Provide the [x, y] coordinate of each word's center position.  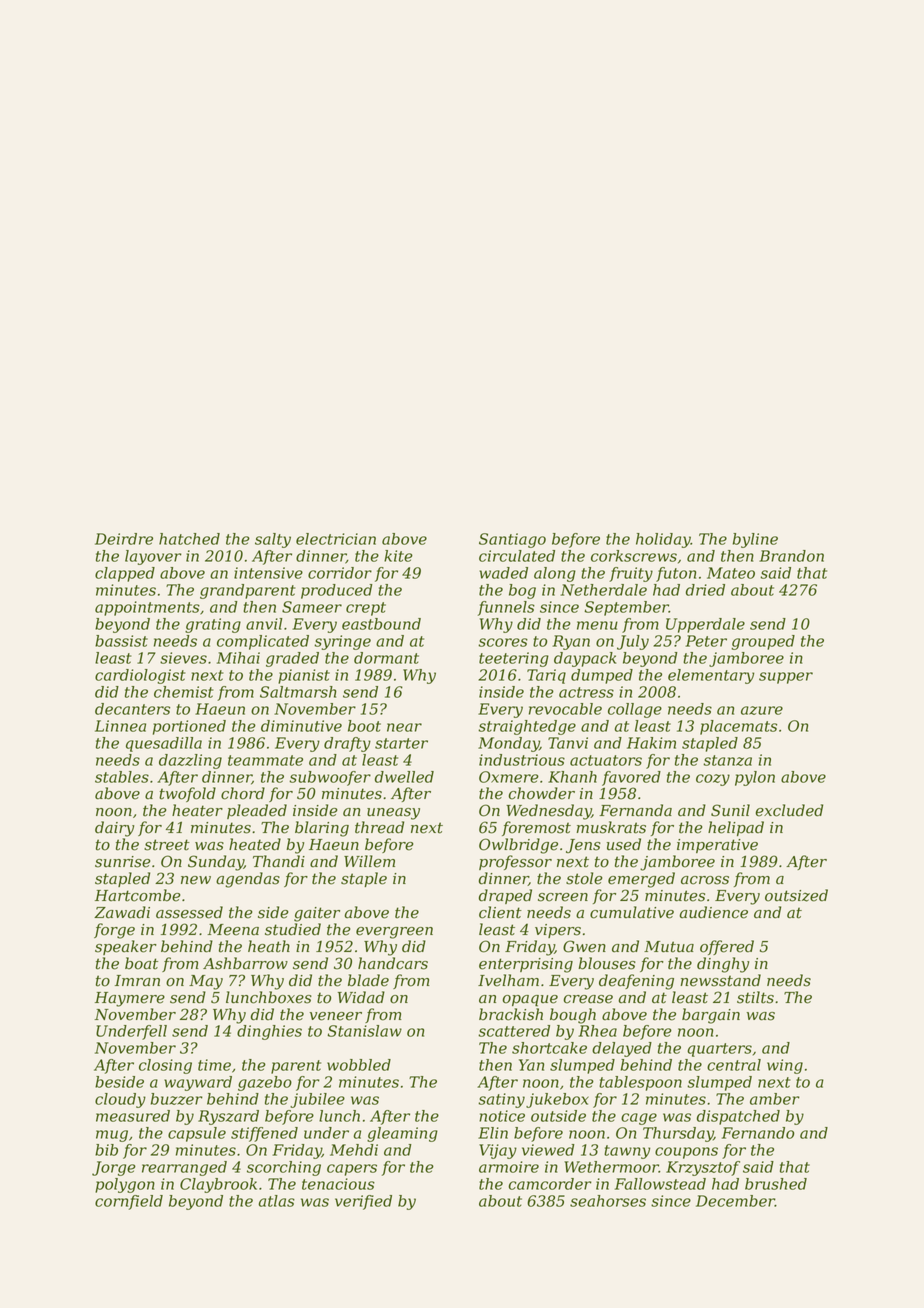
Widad [361, 997]
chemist [183, 692]
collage [635, 710]
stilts [755, 997]
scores [503, 642]
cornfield [129, 1202]
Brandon [791, 556]
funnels [506, 608]
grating [213, 625]
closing [165, 1066]
